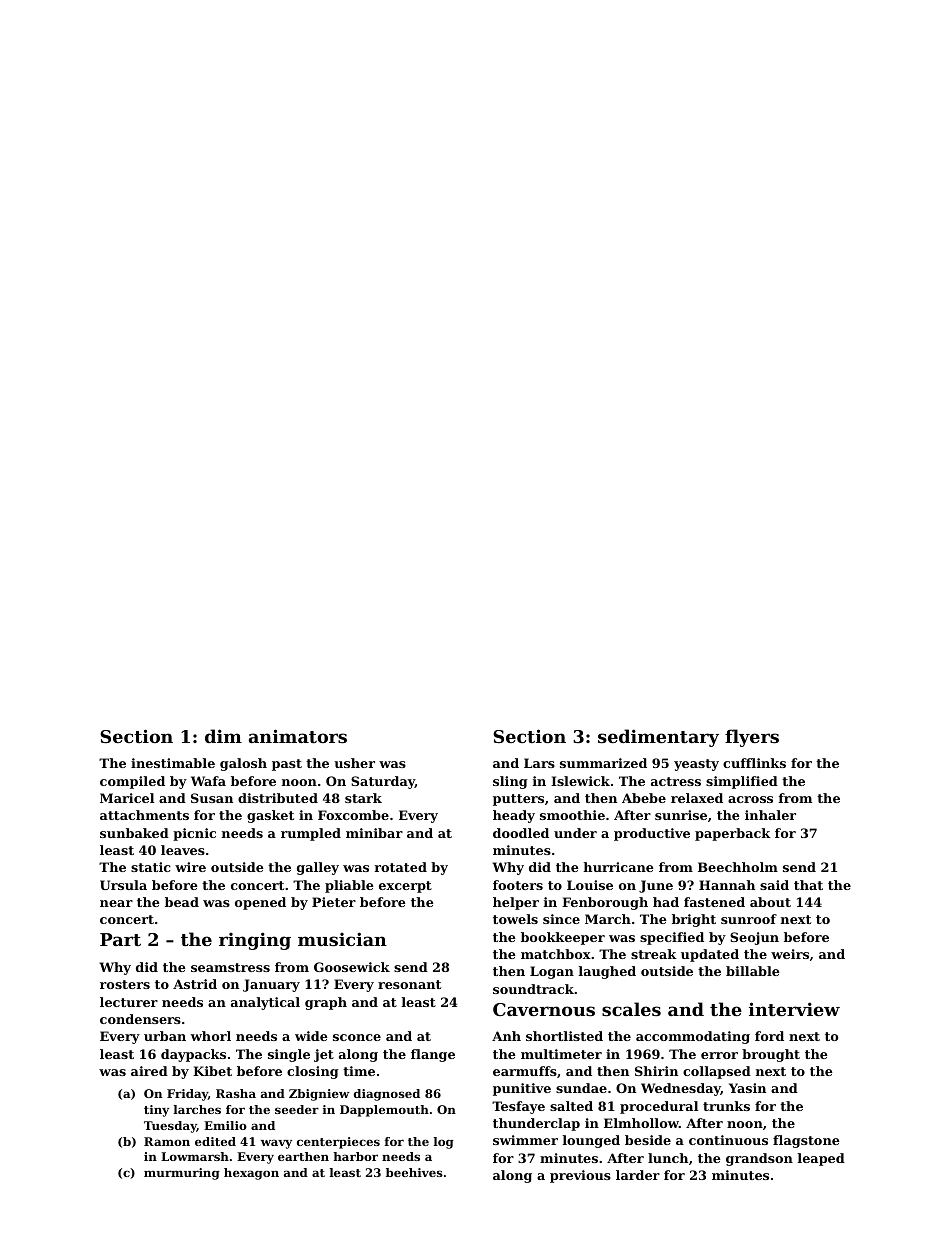 This document has height=1233, width=952. Describe the element at coordinates (790, 954) in the document. I see `weirs` at that location.
